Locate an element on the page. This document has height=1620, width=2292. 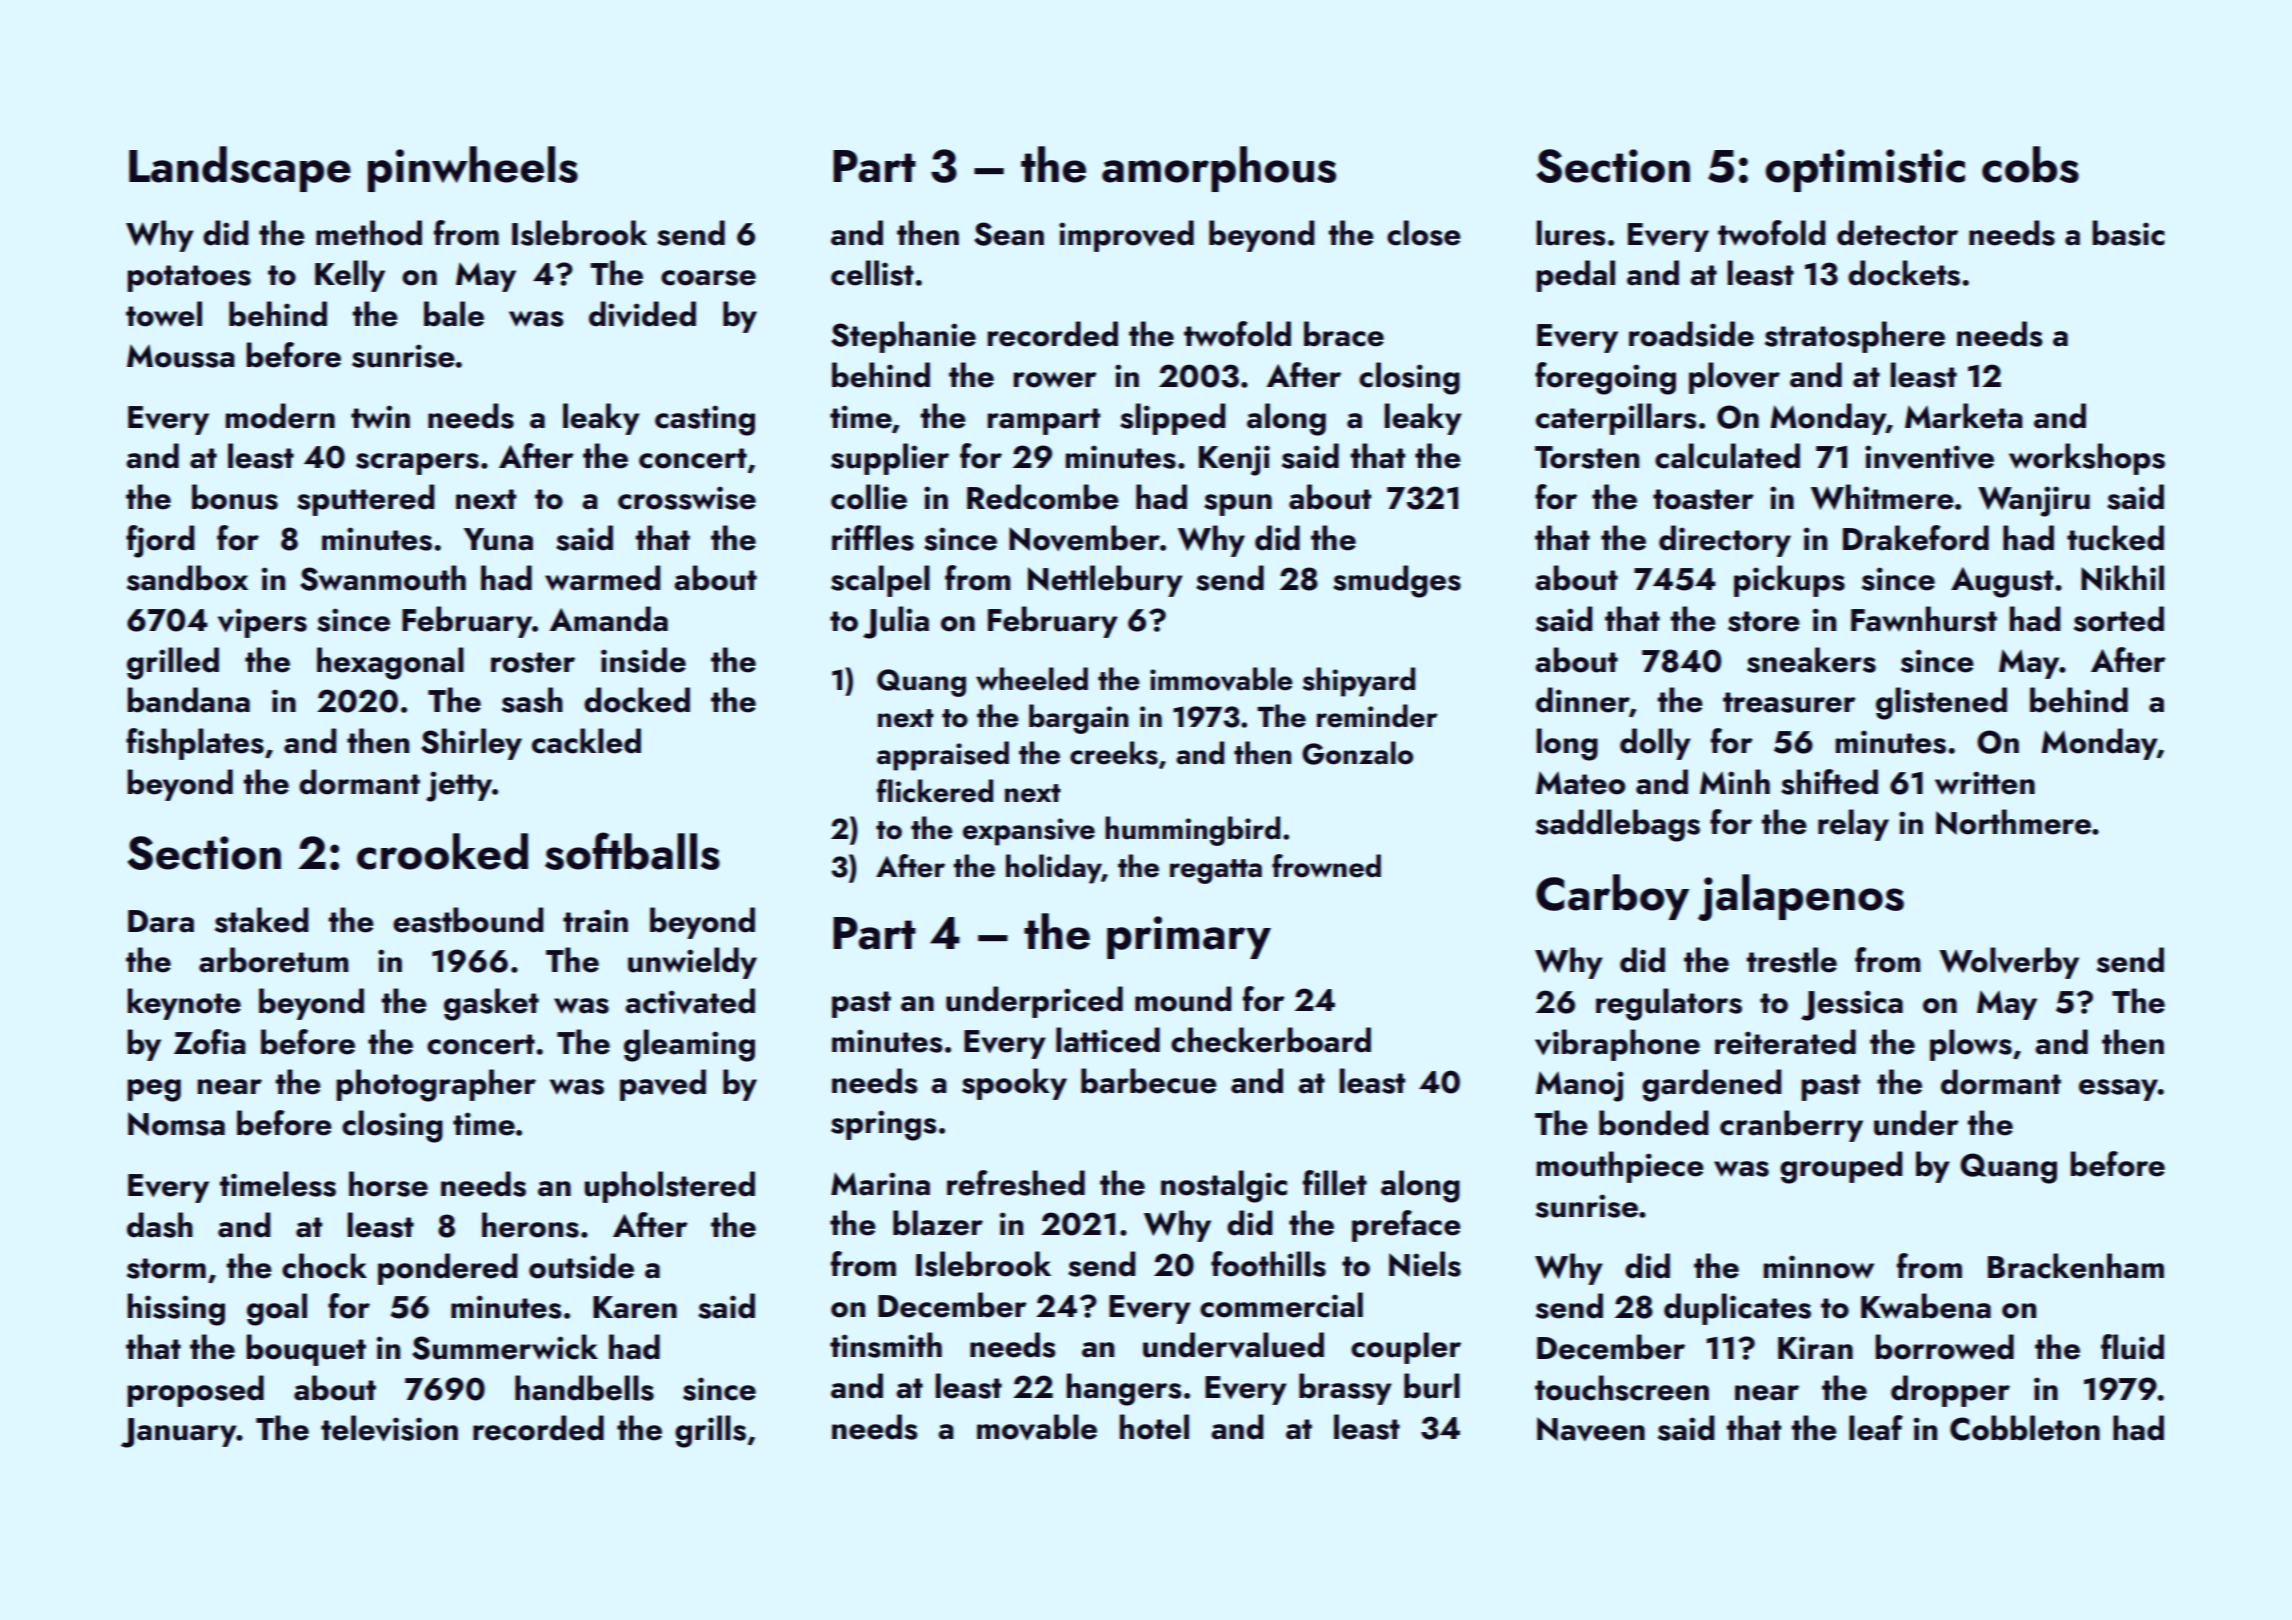
television is located at coordinates (389, 1428).
